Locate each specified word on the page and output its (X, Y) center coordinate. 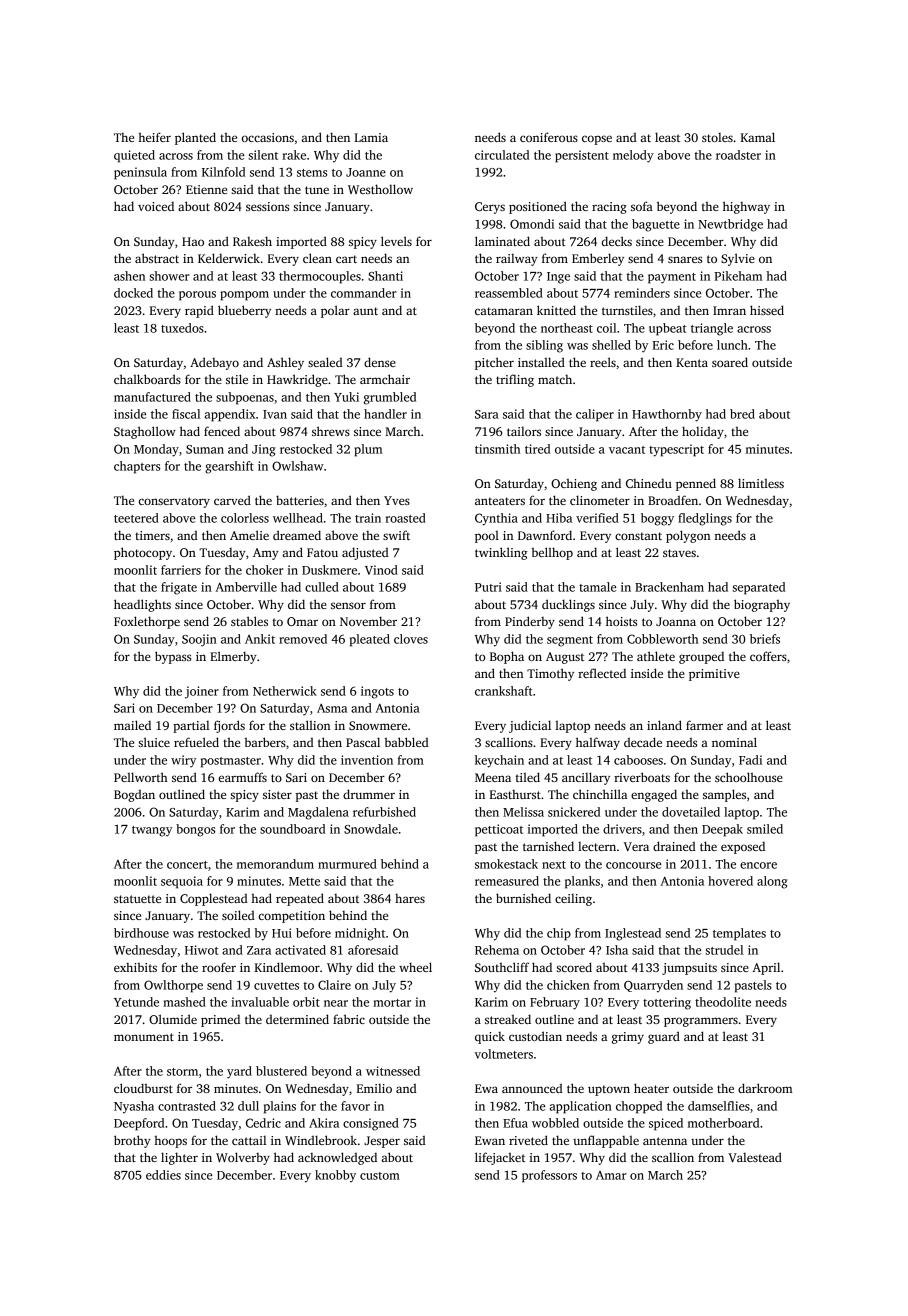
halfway (598, 743)
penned (696, 484)
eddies (163, 1175)
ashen (129, 276)
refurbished (384, 812)
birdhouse (141, 933)
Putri (488, 587)
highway (746, 207)
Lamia (371, 137)
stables (249, 621)
